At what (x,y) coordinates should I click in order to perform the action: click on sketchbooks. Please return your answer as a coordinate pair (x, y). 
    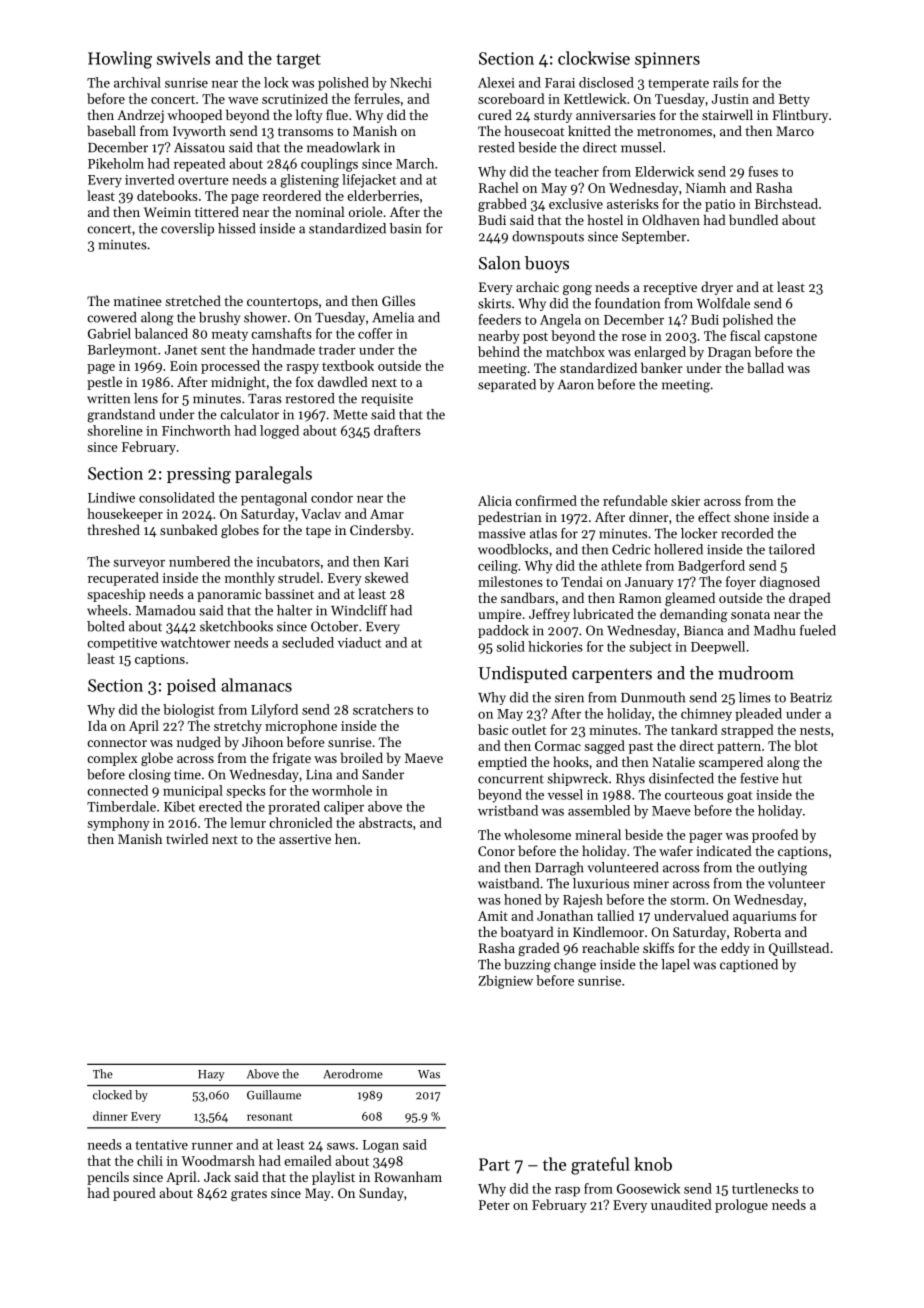
    Looking at the image, I should click on (236, 626).
